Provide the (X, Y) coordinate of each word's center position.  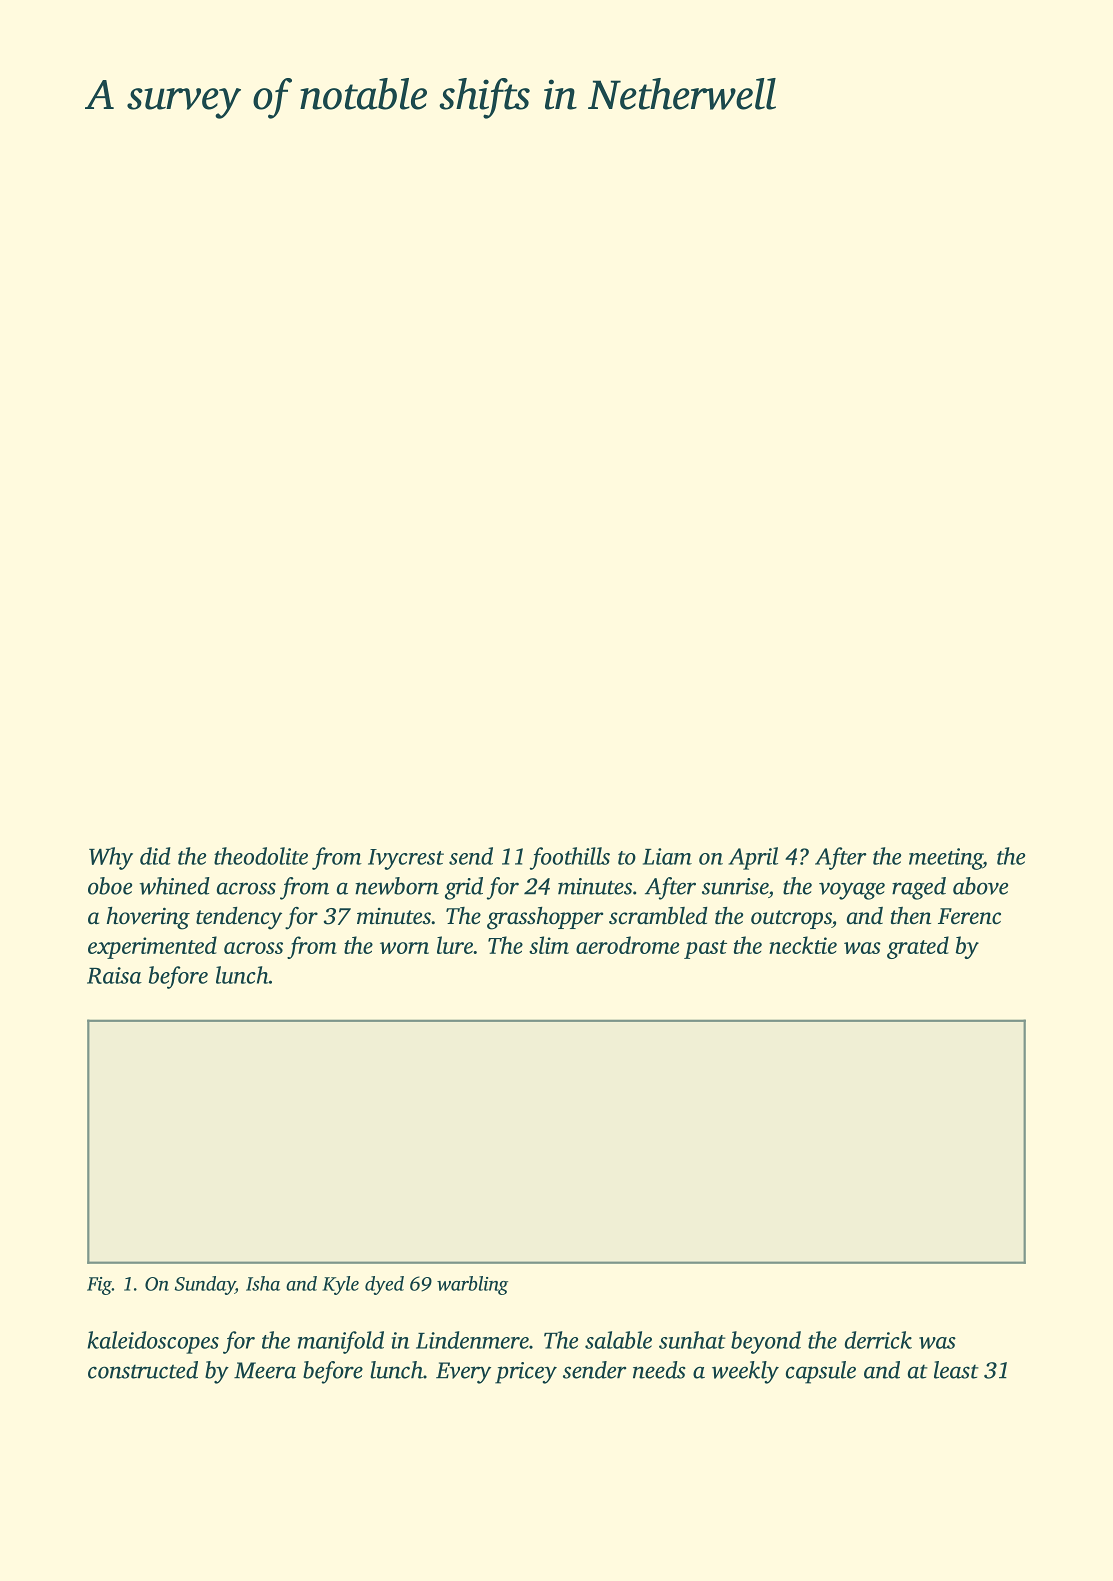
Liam (667, 856)
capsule (821, 1372)
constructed (143, 1370)
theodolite (261, 856)
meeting (946, 859)
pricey (526, 1373)
